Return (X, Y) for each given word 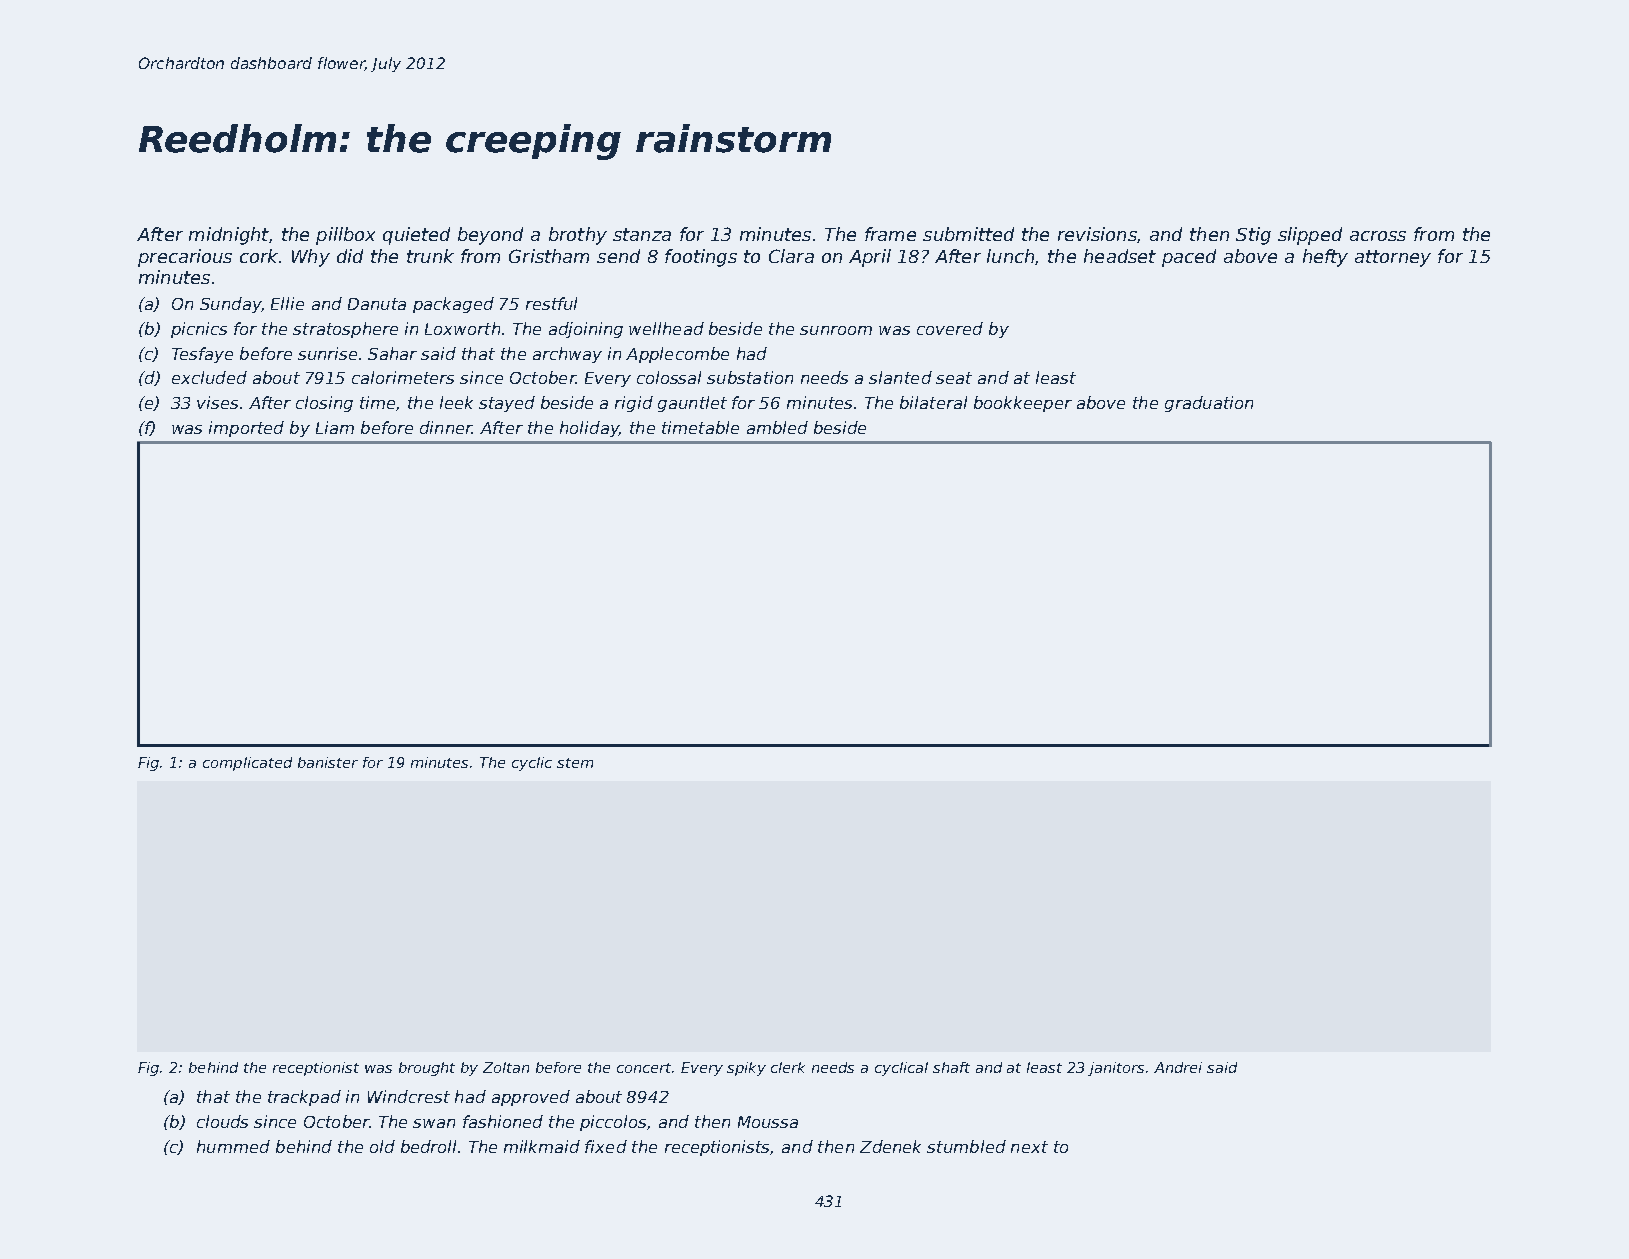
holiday (589, 429)
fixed (606, 1146)
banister (328, 762)
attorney (1393, 258)
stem (575, 763)
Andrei (1178, 1067)
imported (246, 429)
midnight (229, 236)
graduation (1209, 404)
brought (427, 1069)
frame (890, 234)
